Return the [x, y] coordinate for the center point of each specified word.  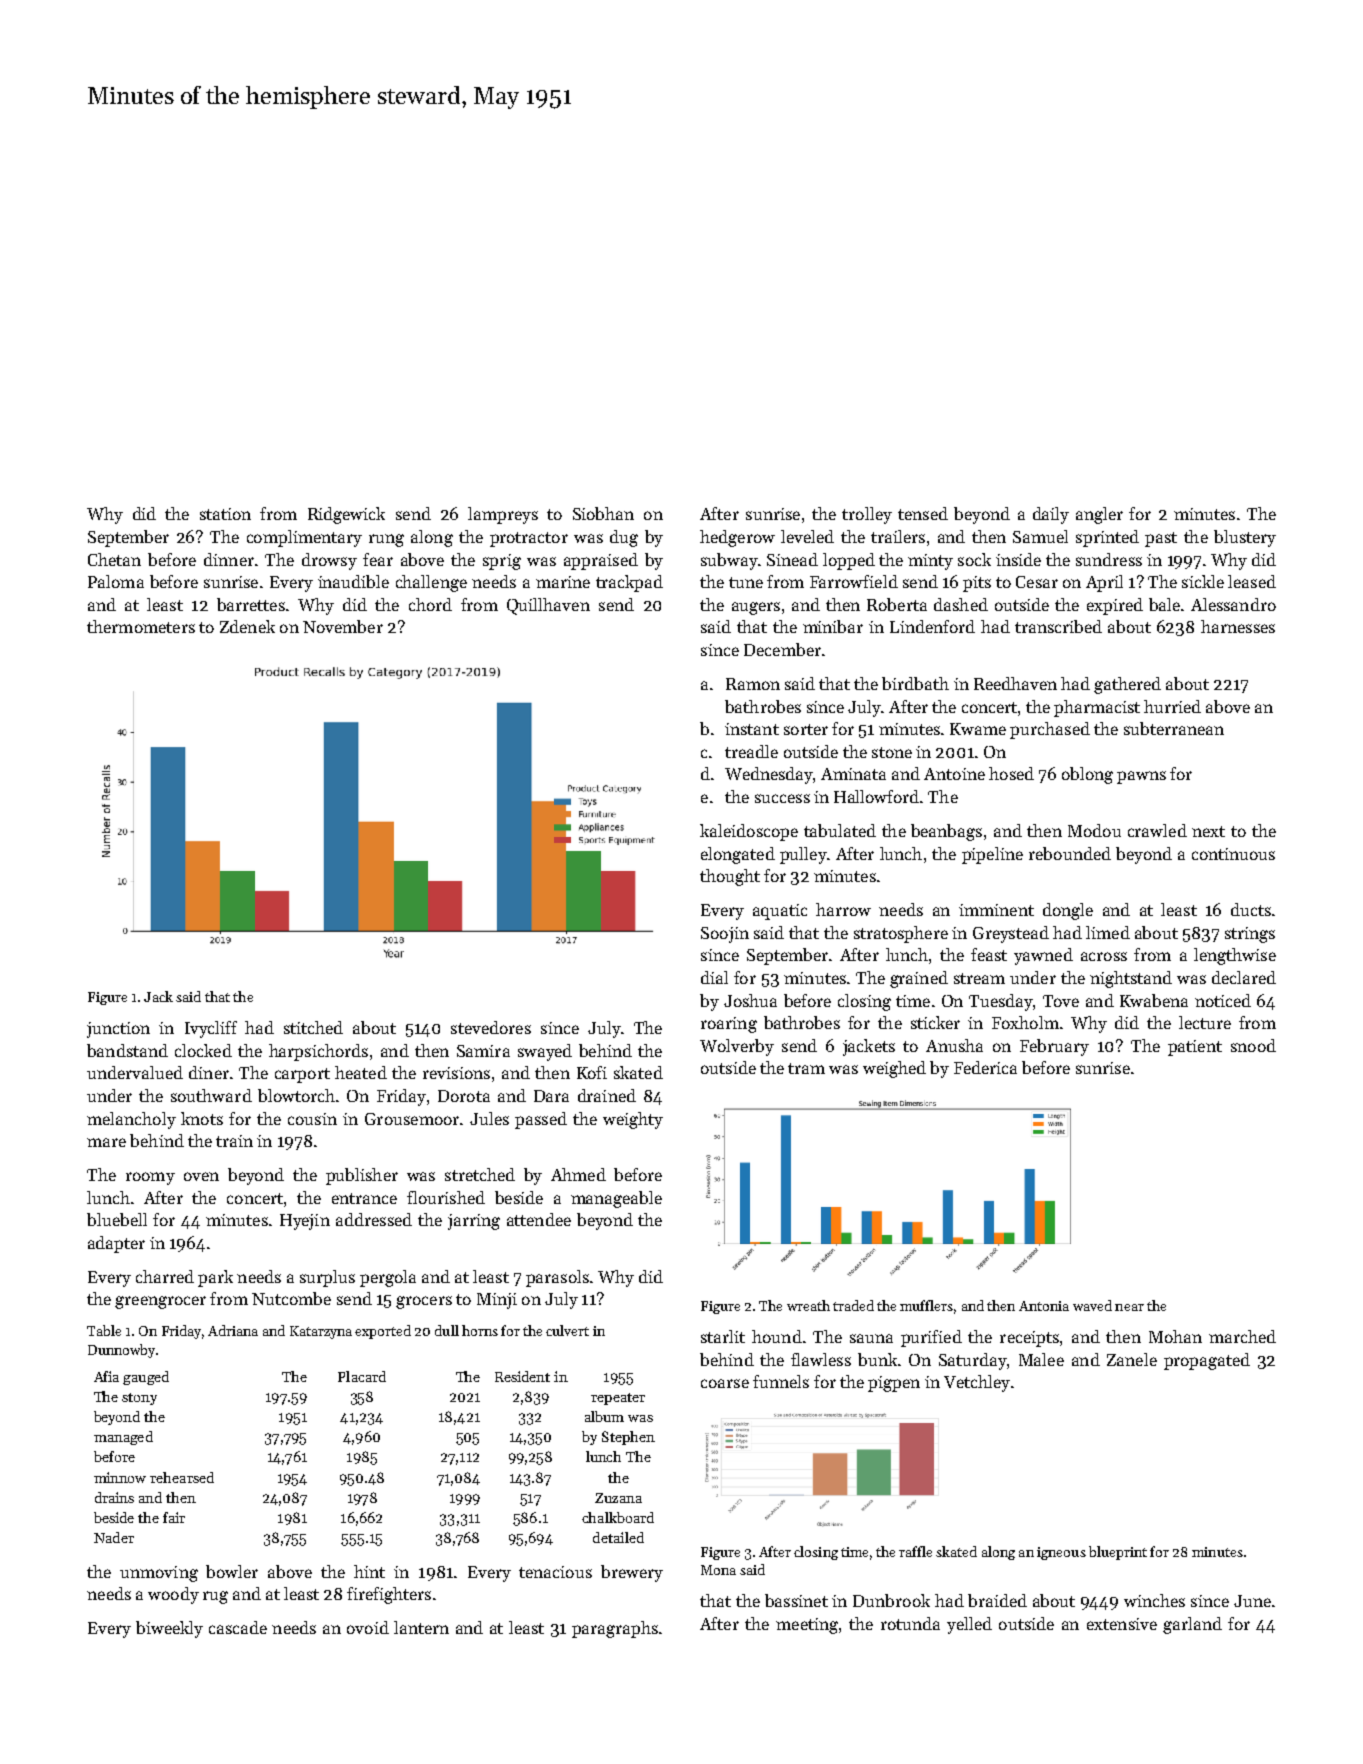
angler [1099, 515]
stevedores [491, 1027]
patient [1195, 1048]
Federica [985, 1067]
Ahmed [578, 1174]
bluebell [117, 1219]
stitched [313, 1027]
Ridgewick [346, 515]
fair [174, 1517]
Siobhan [603, 513]
